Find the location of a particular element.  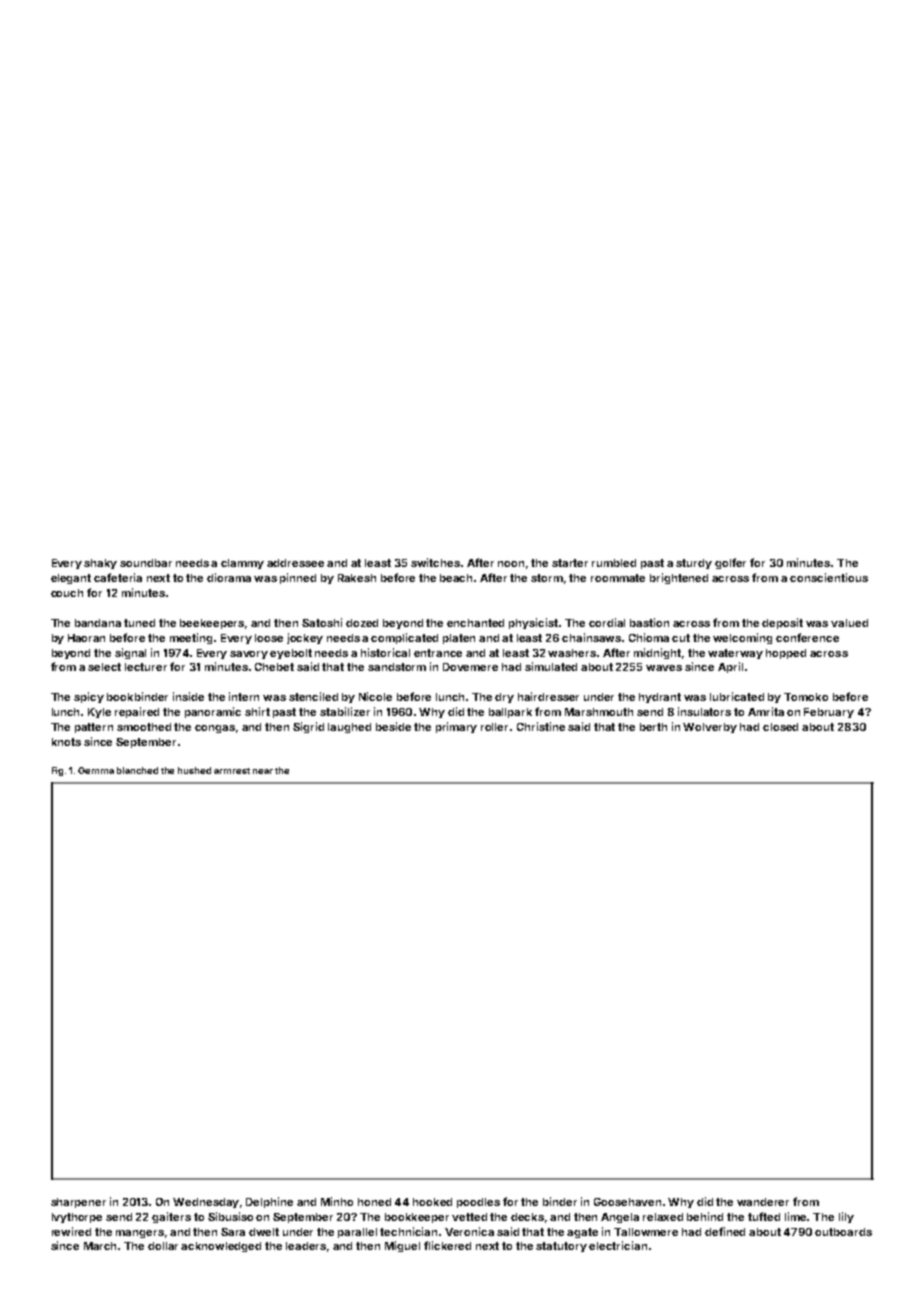

lecturer is located at coordinates (146, 667).
